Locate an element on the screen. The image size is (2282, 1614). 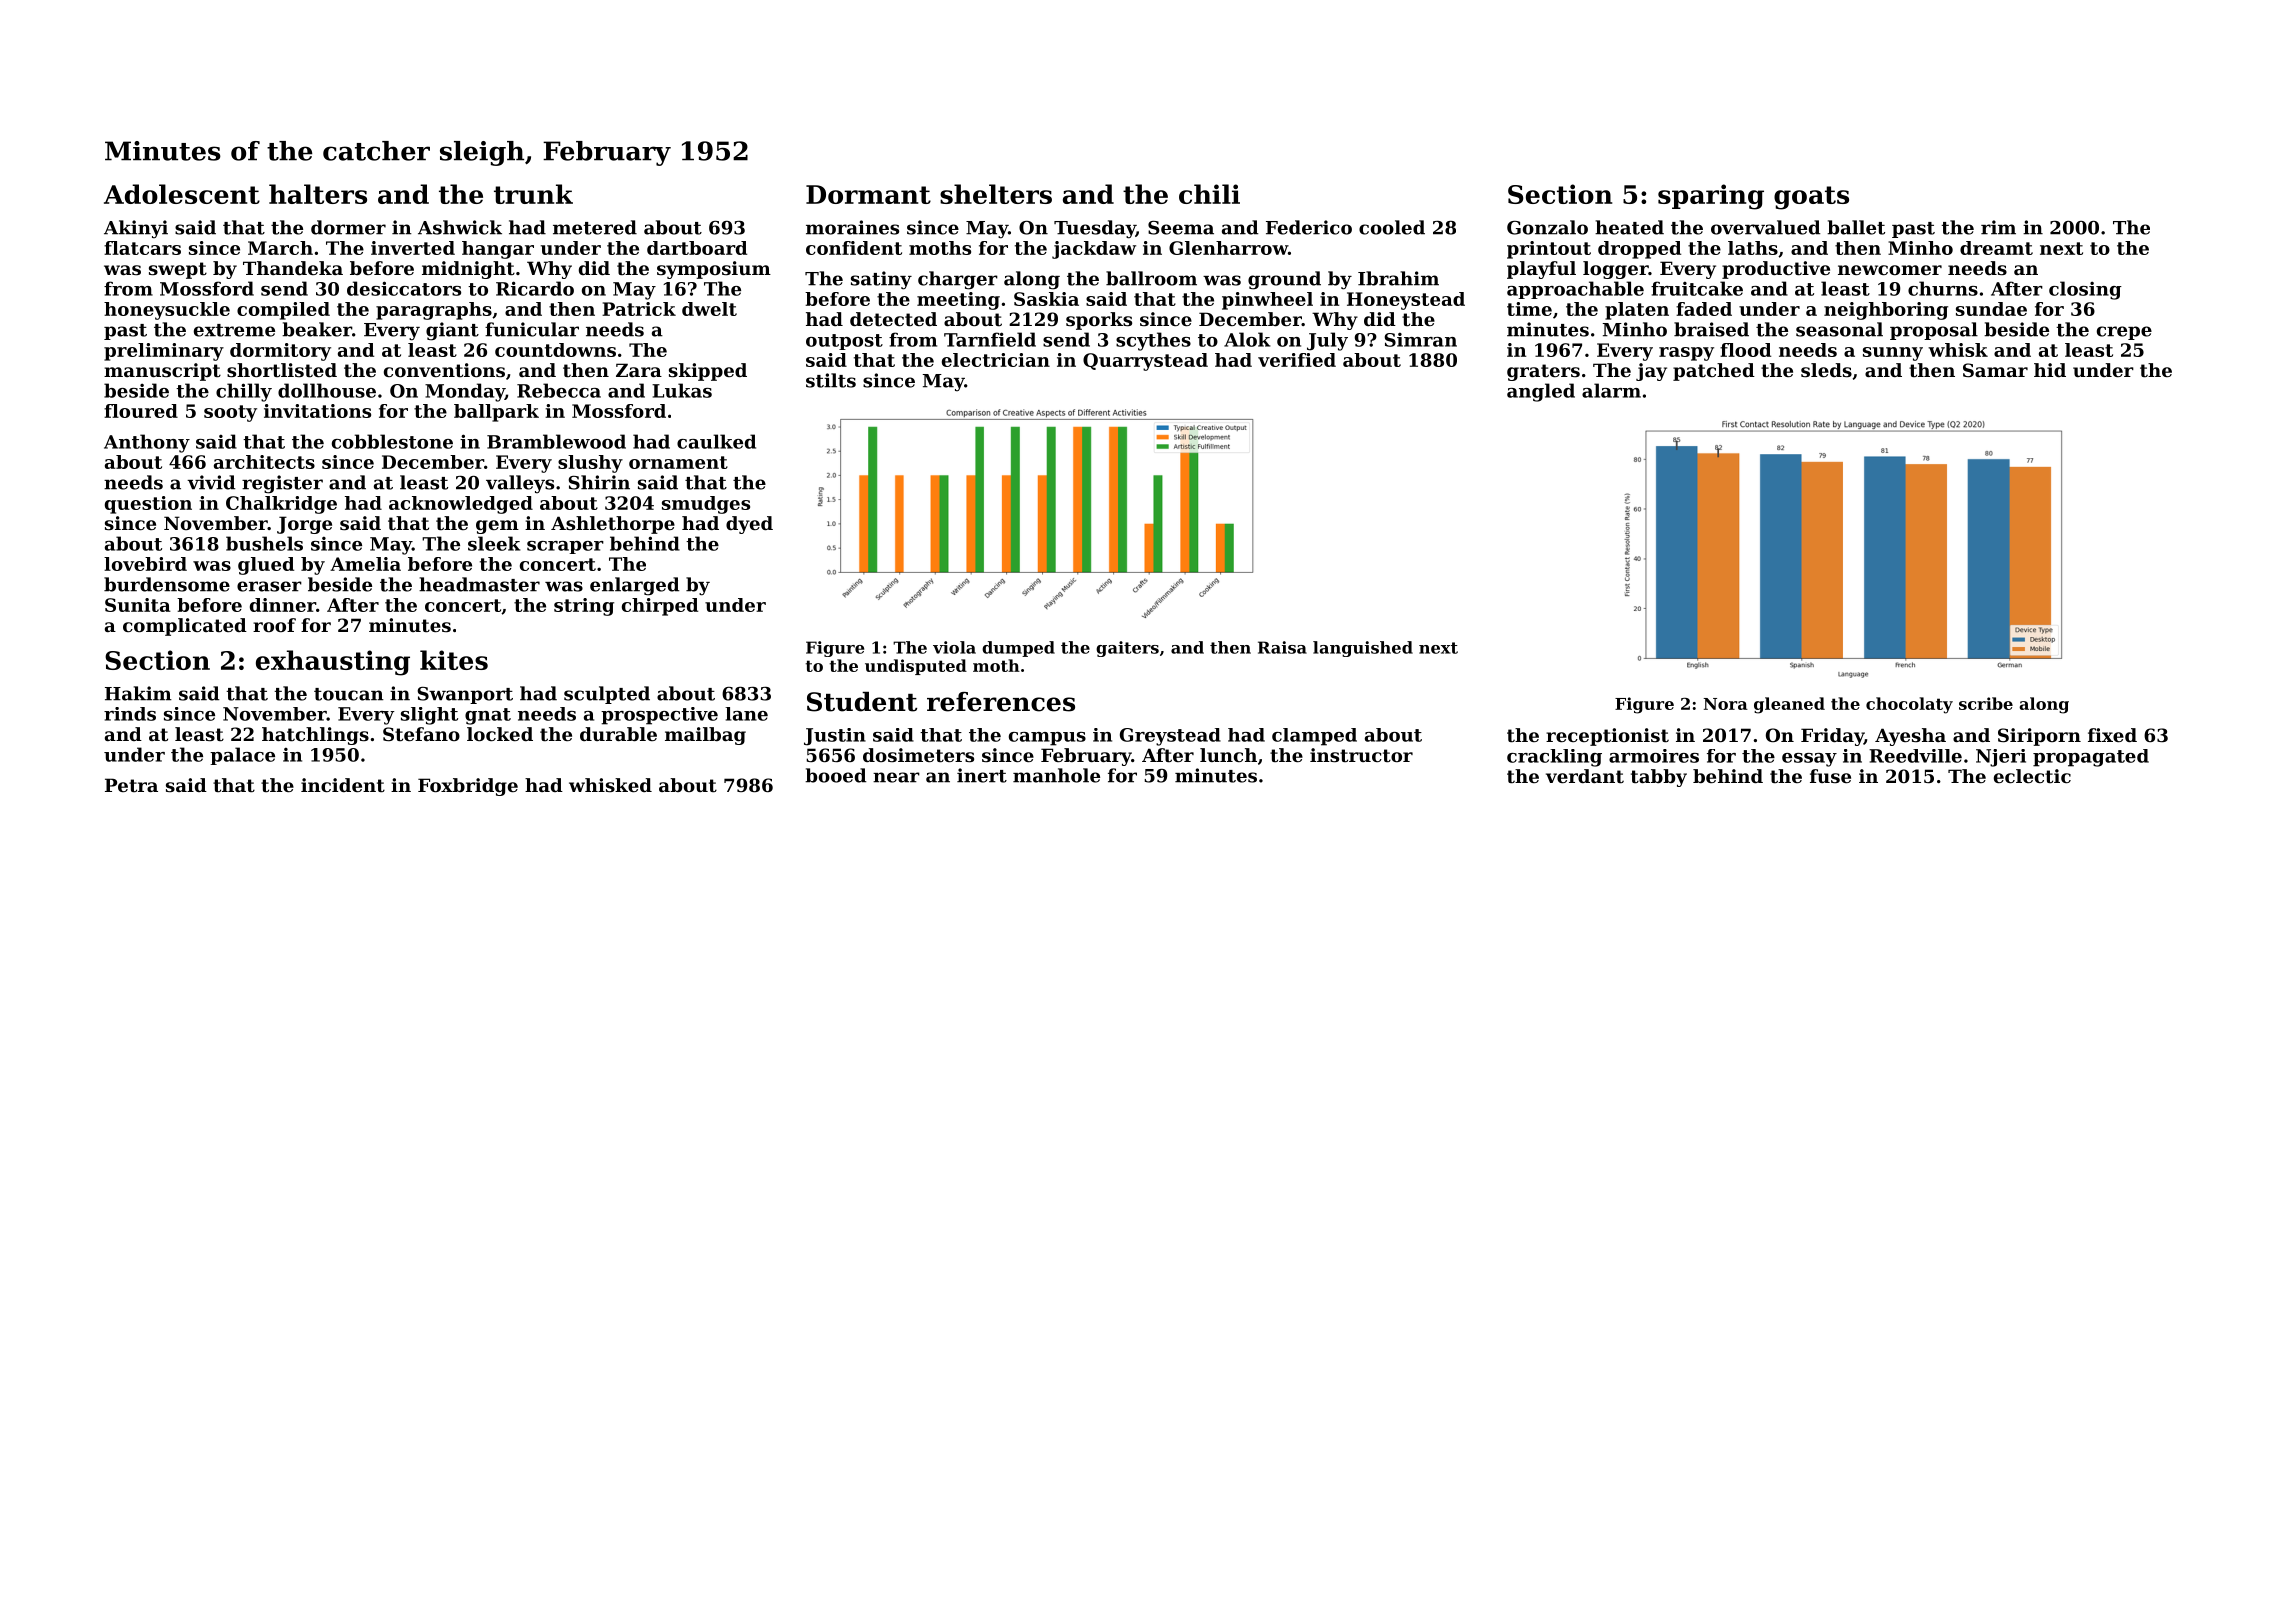
Hakim is located at coordinates (138, 693).
